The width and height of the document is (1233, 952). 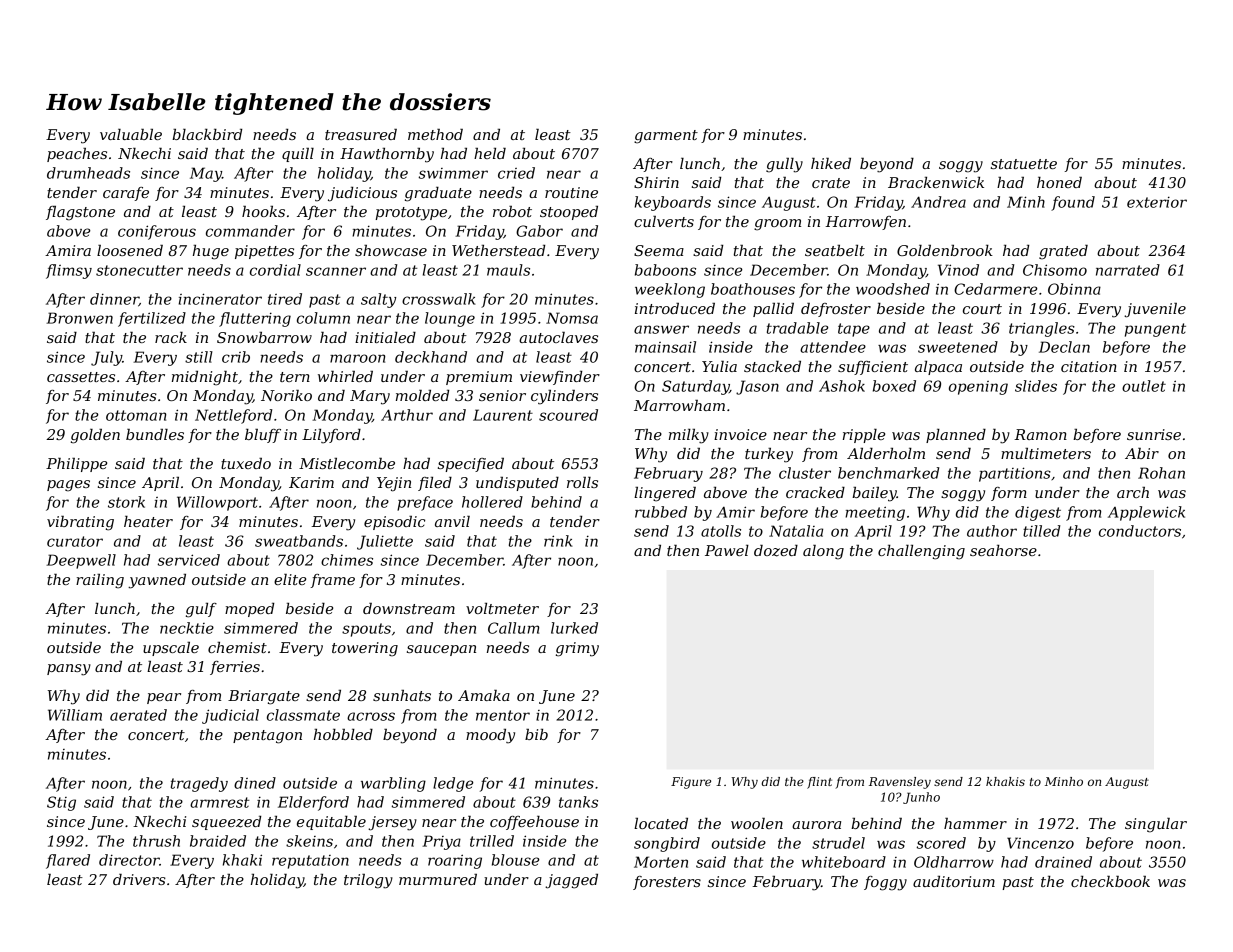 What do you see at coordinates (1003, 550) in the document?
I see `seahorse` at bounding box center [1003, 550].
